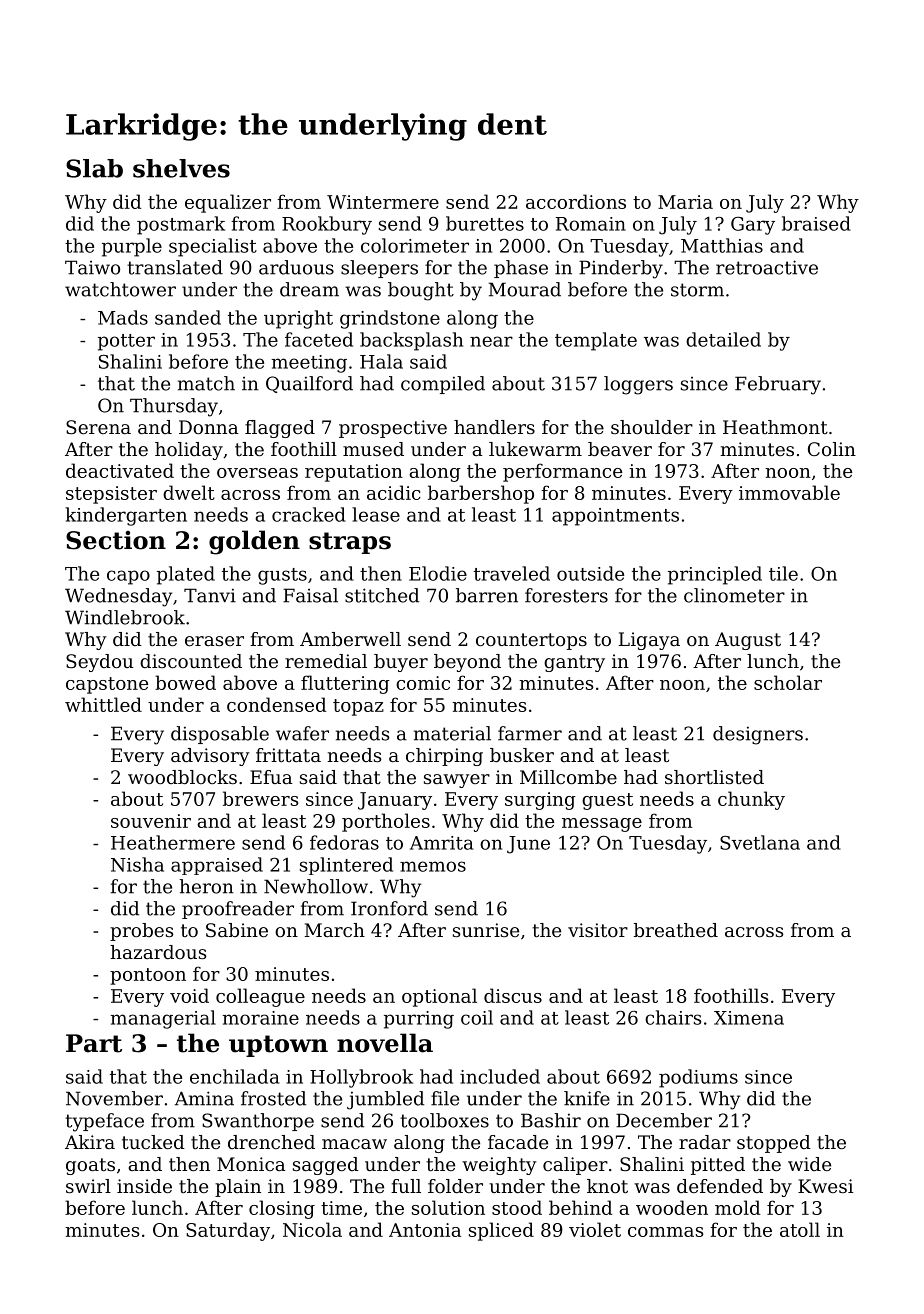  I want to click on Ligaya, so click(649, 641).
